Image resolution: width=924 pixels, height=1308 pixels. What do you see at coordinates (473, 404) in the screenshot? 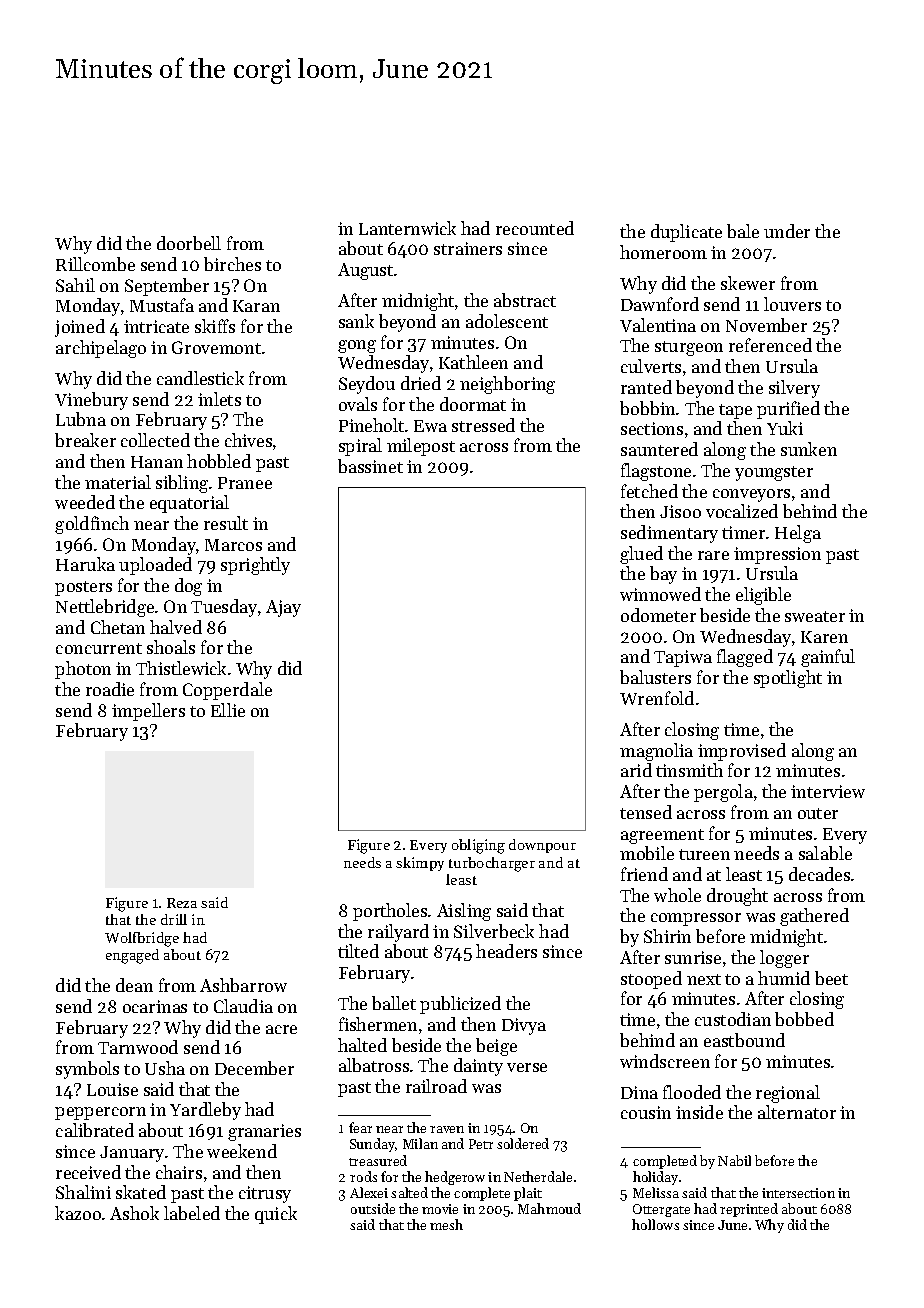
I see `doormat` at bounding box center [473, 404].
